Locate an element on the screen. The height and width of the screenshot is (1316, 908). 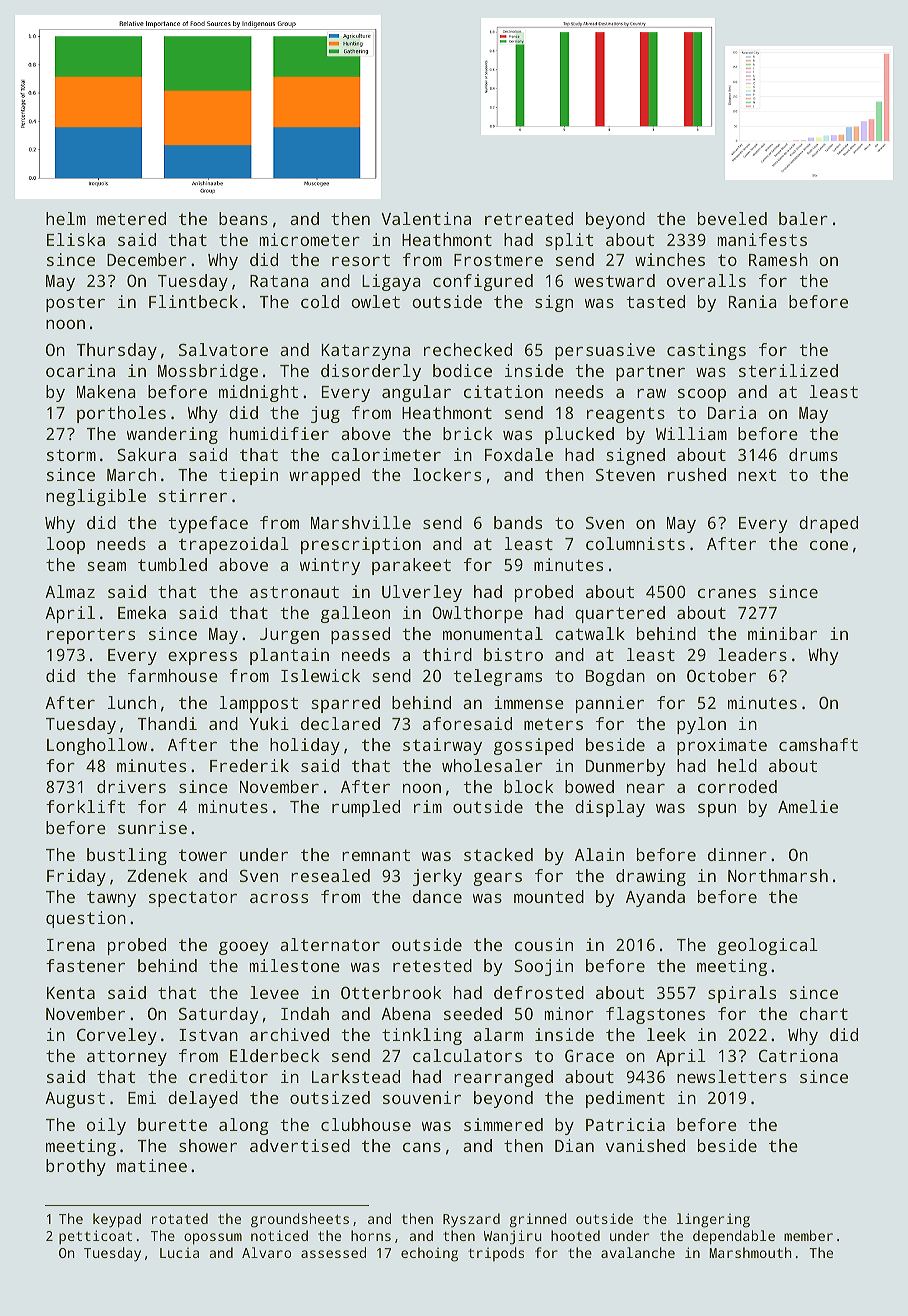
cone is located at coordinates (829, 545).
